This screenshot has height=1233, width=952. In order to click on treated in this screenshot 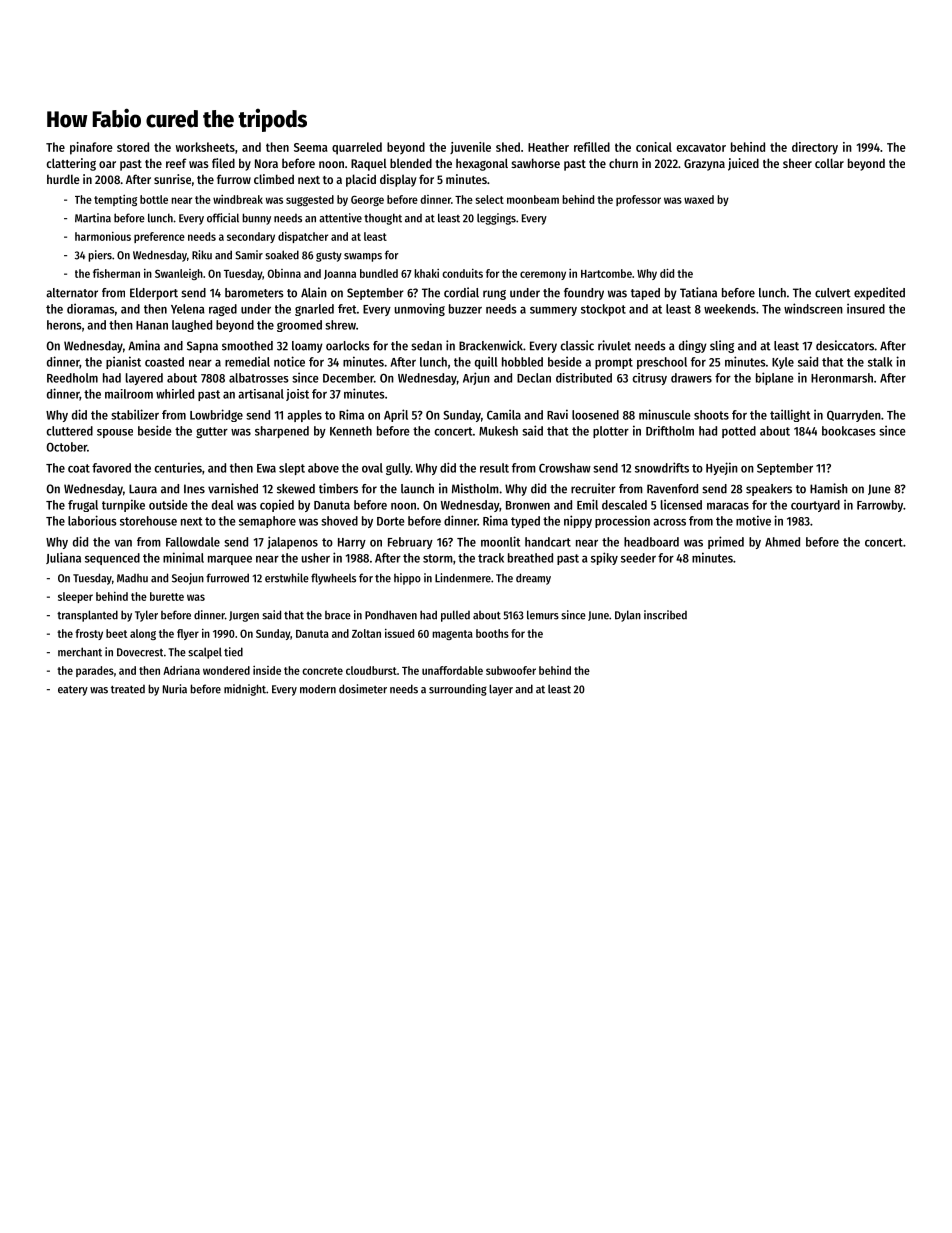, I will do `click(128, 689)`.
